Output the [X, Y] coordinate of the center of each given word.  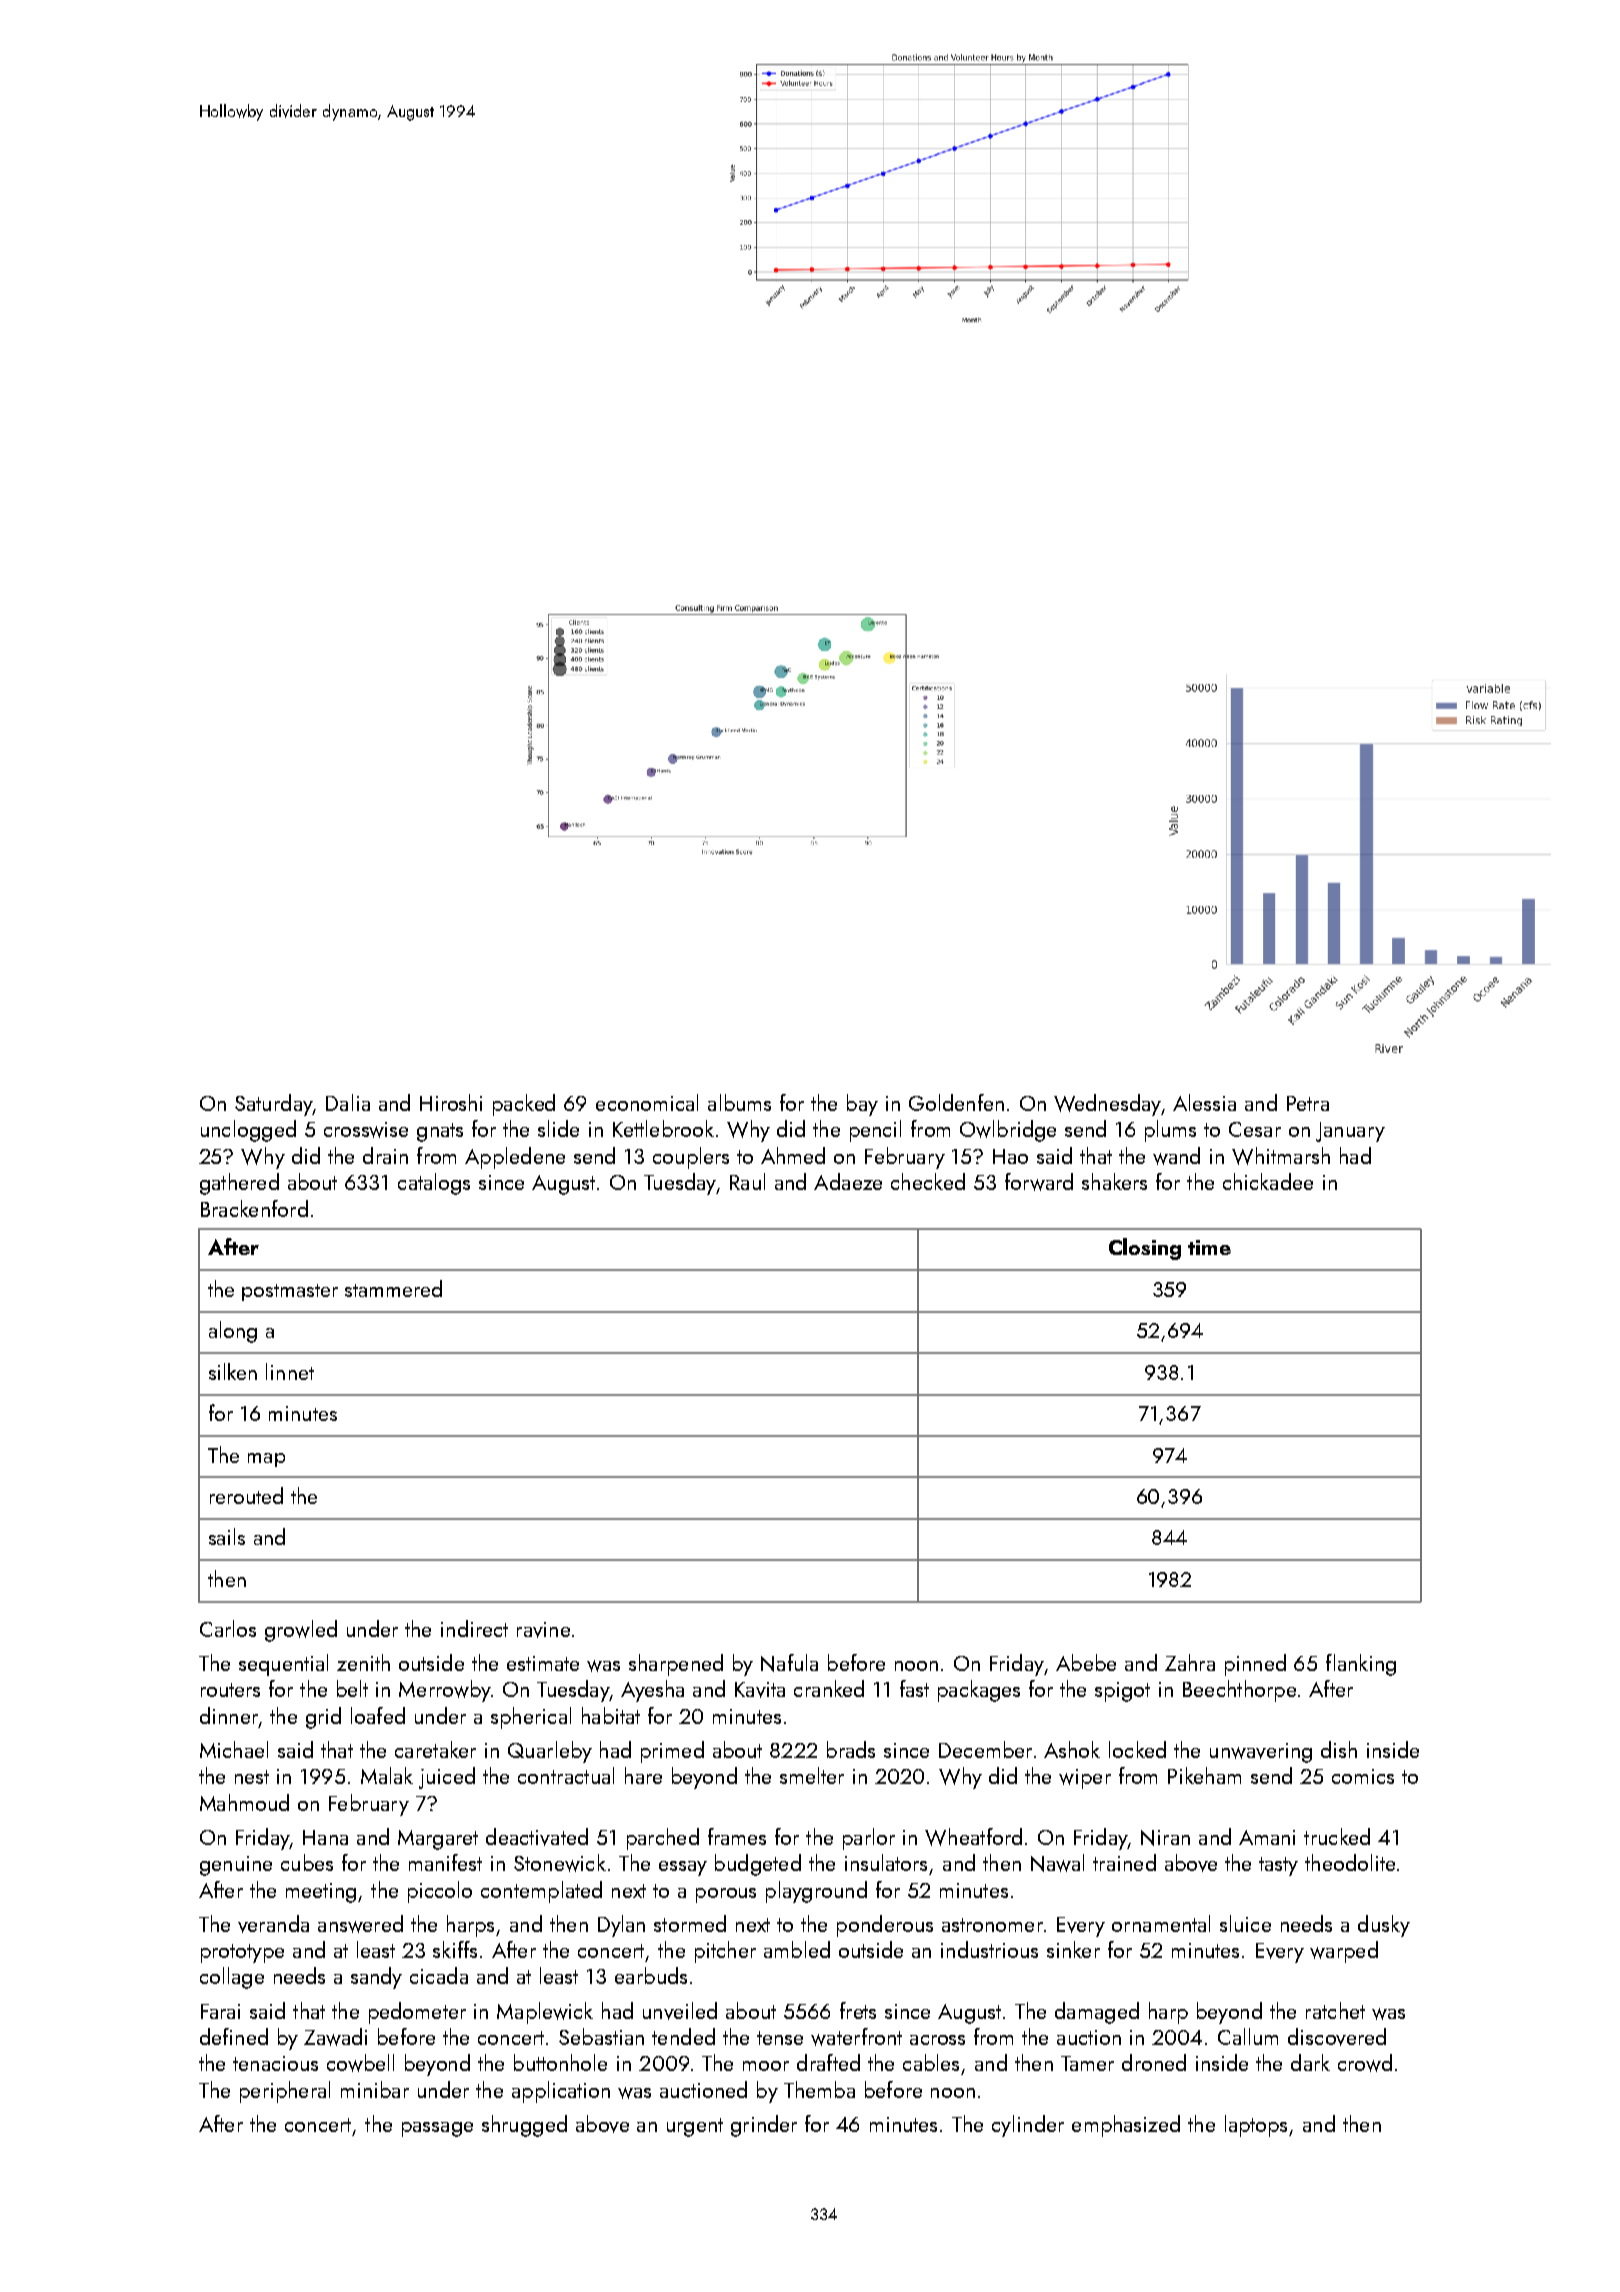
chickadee [1268, 1181]
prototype [242, 1953]
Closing [1145, 1249]
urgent [695, 2127]
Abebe [1086, 1662]
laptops [1256, 2126]
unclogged [248, 1131]
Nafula [789, 1663]
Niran [1165, 1838]
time [1209, 1247]
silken [233, 1371]
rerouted [246, 1495]
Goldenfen [956, 1102]
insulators [886, 1862]
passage [437, 2129]
